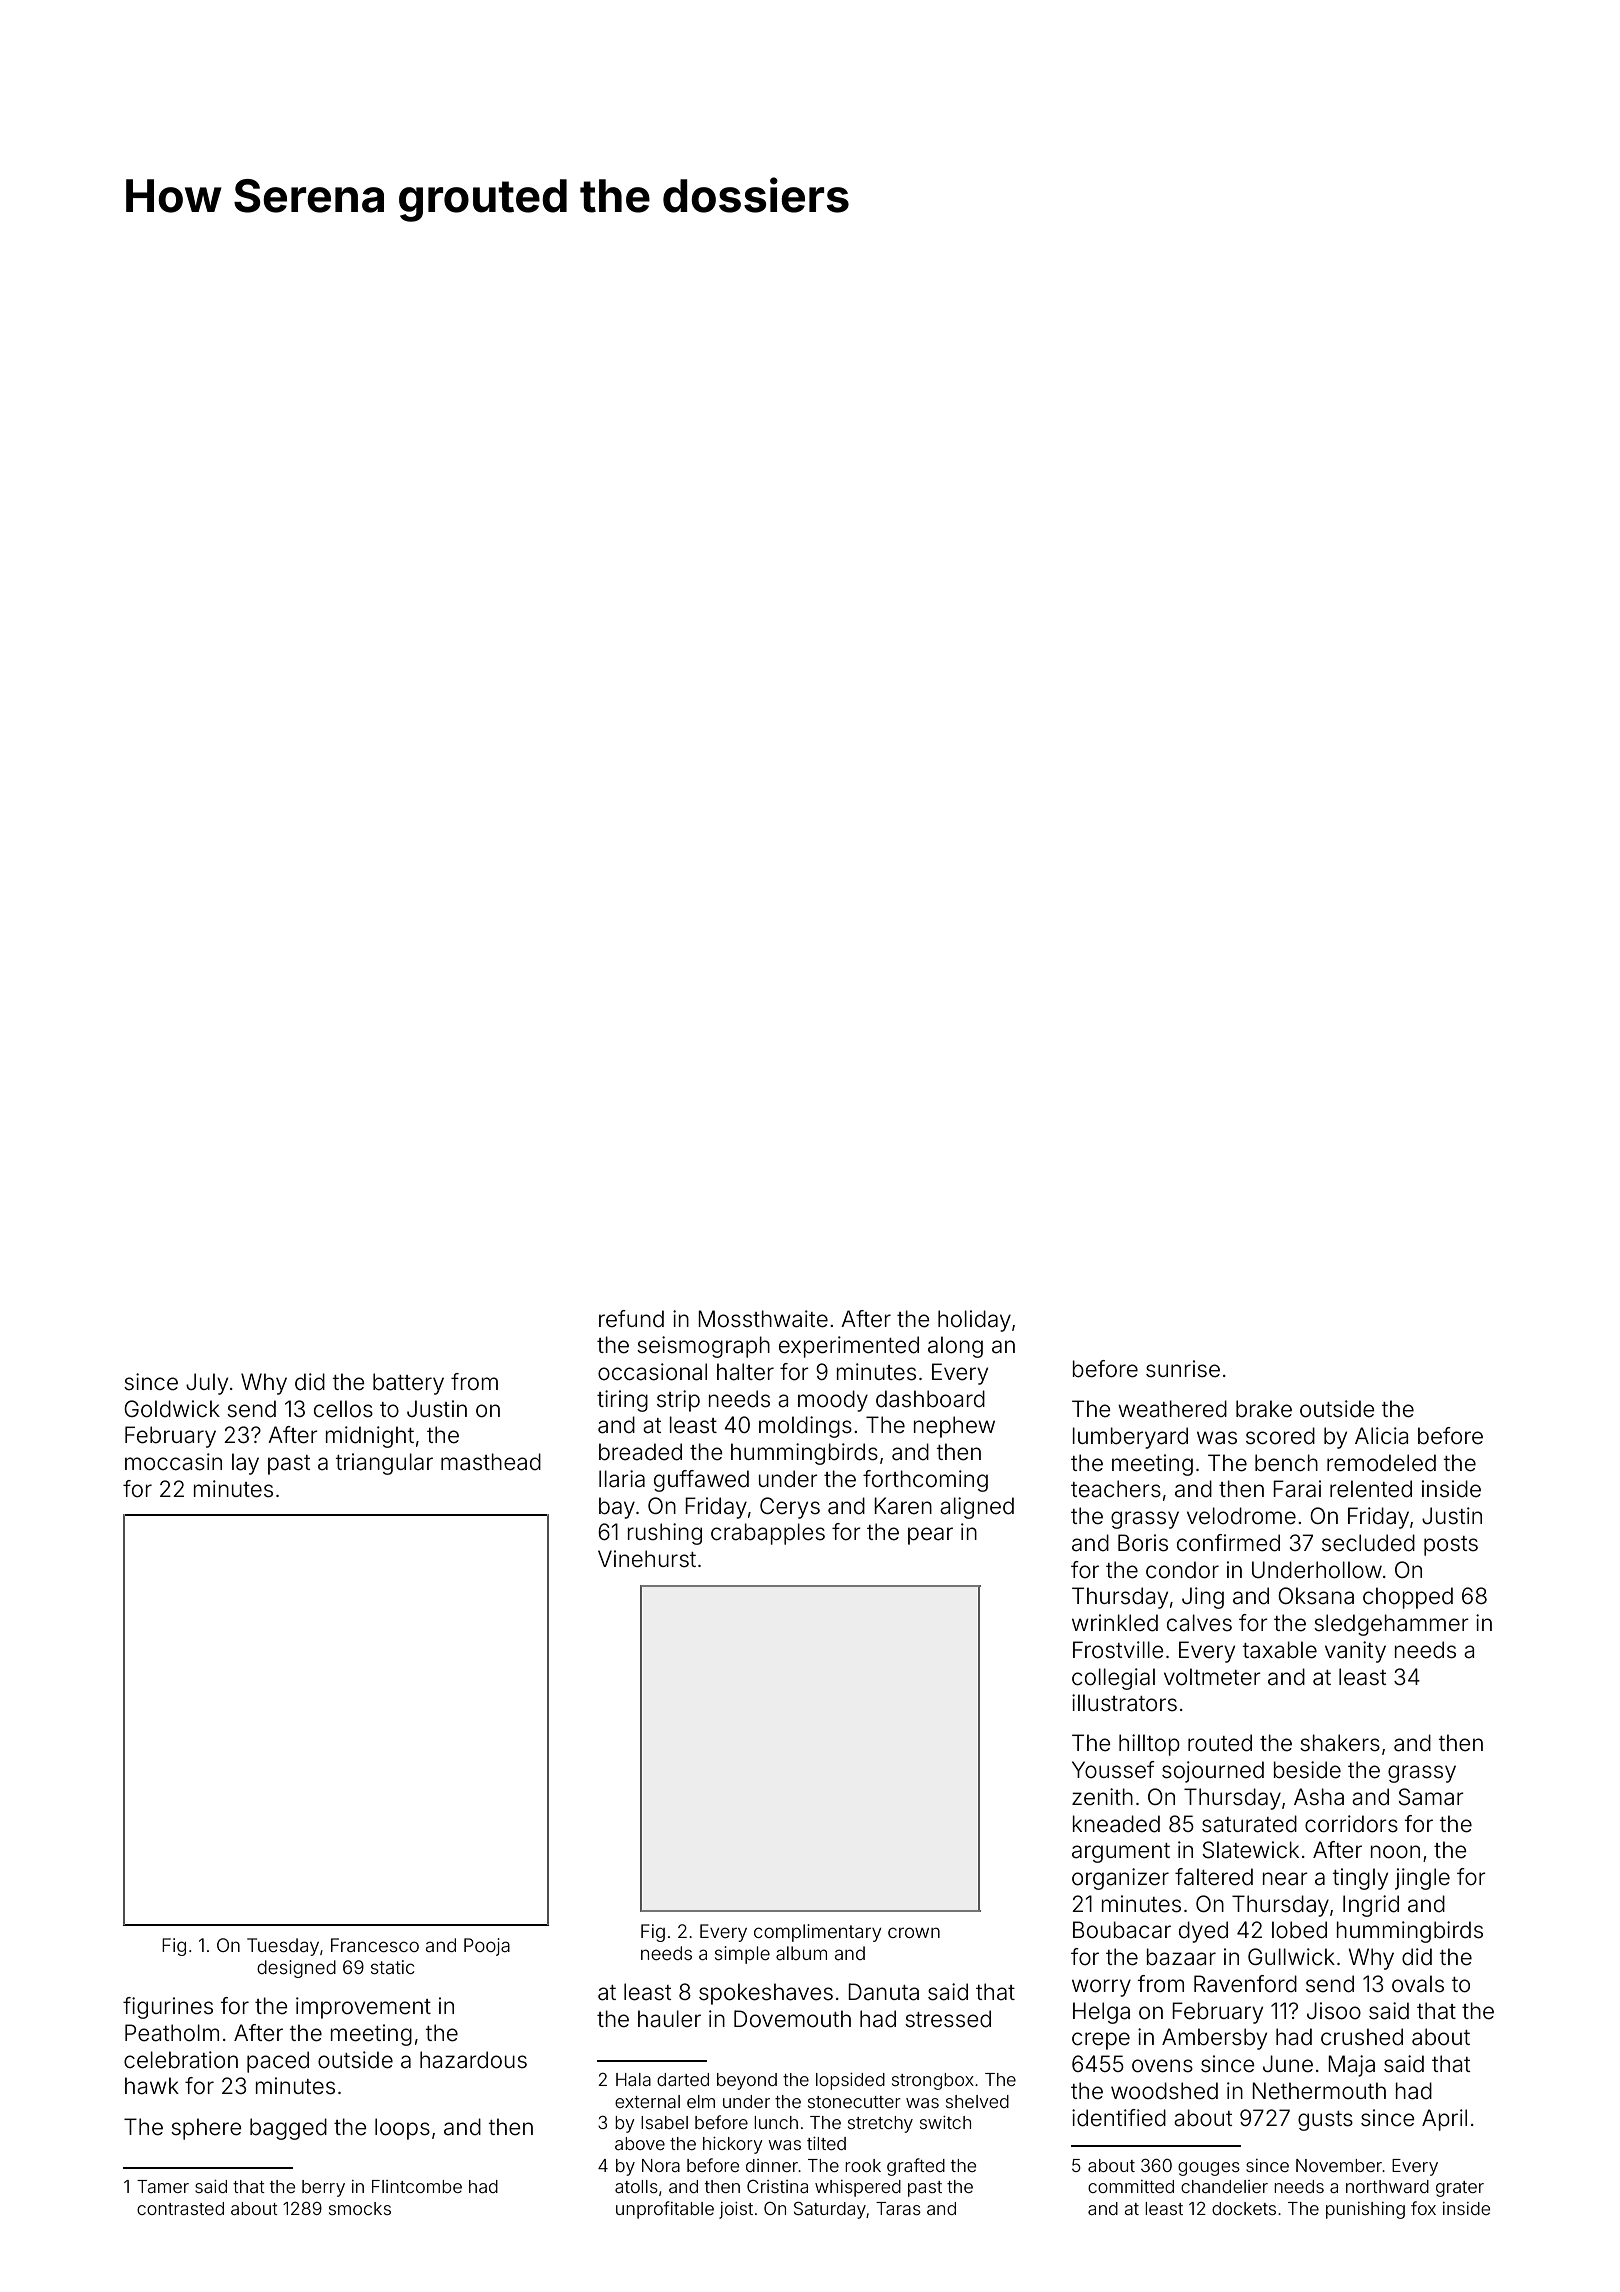 The width and height of the screenshot is (1620, 2292). Describe the element at coordinates (1118, 1650) in the screenshot. I see `Frostville` at that location.
